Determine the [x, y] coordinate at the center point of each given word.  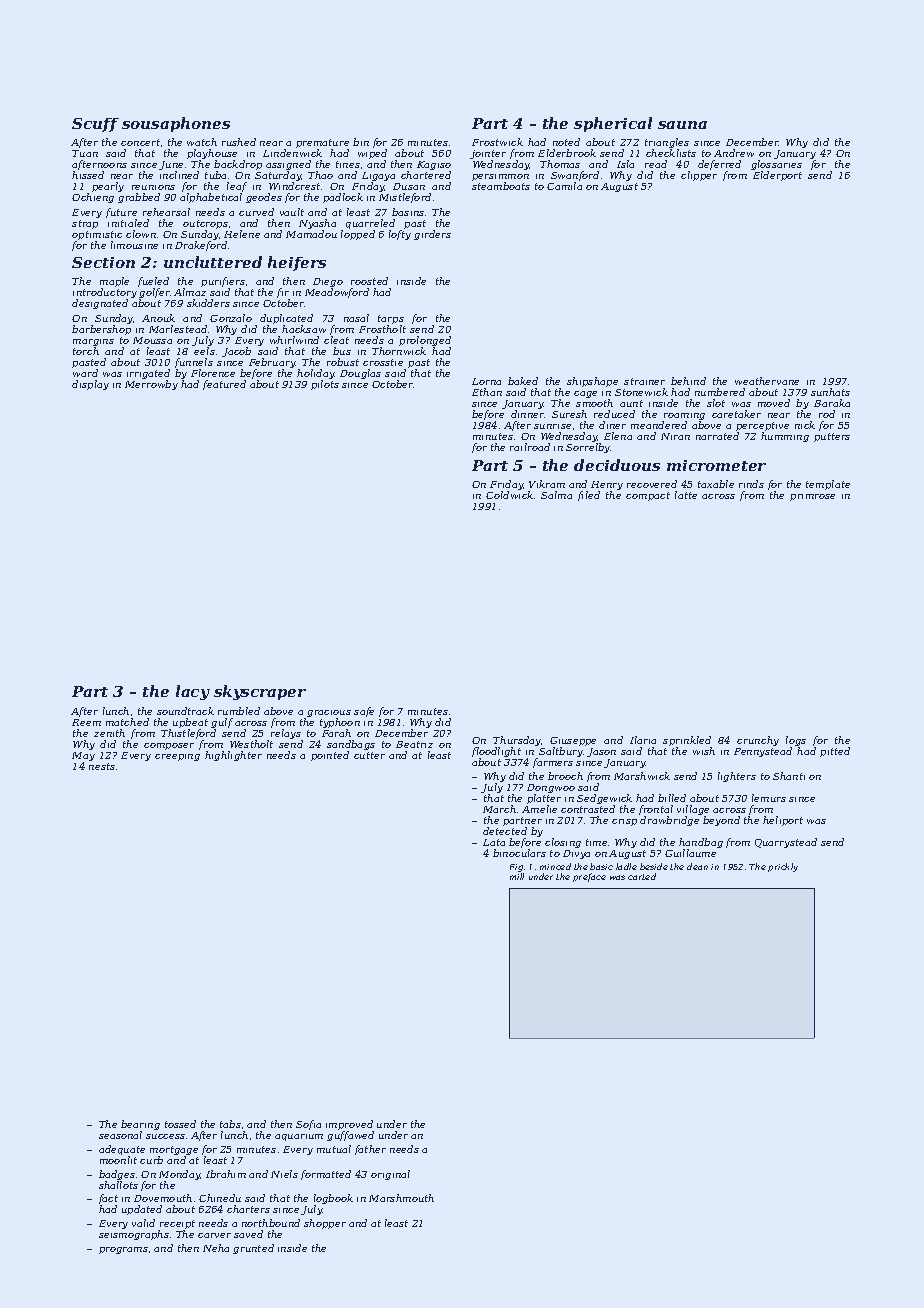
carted [642, 876]
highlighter [233, 756]
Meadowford [337, 293]
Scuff [95, 125]
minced [555, 866]
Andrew [734, 153]
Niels [284, 1174]
